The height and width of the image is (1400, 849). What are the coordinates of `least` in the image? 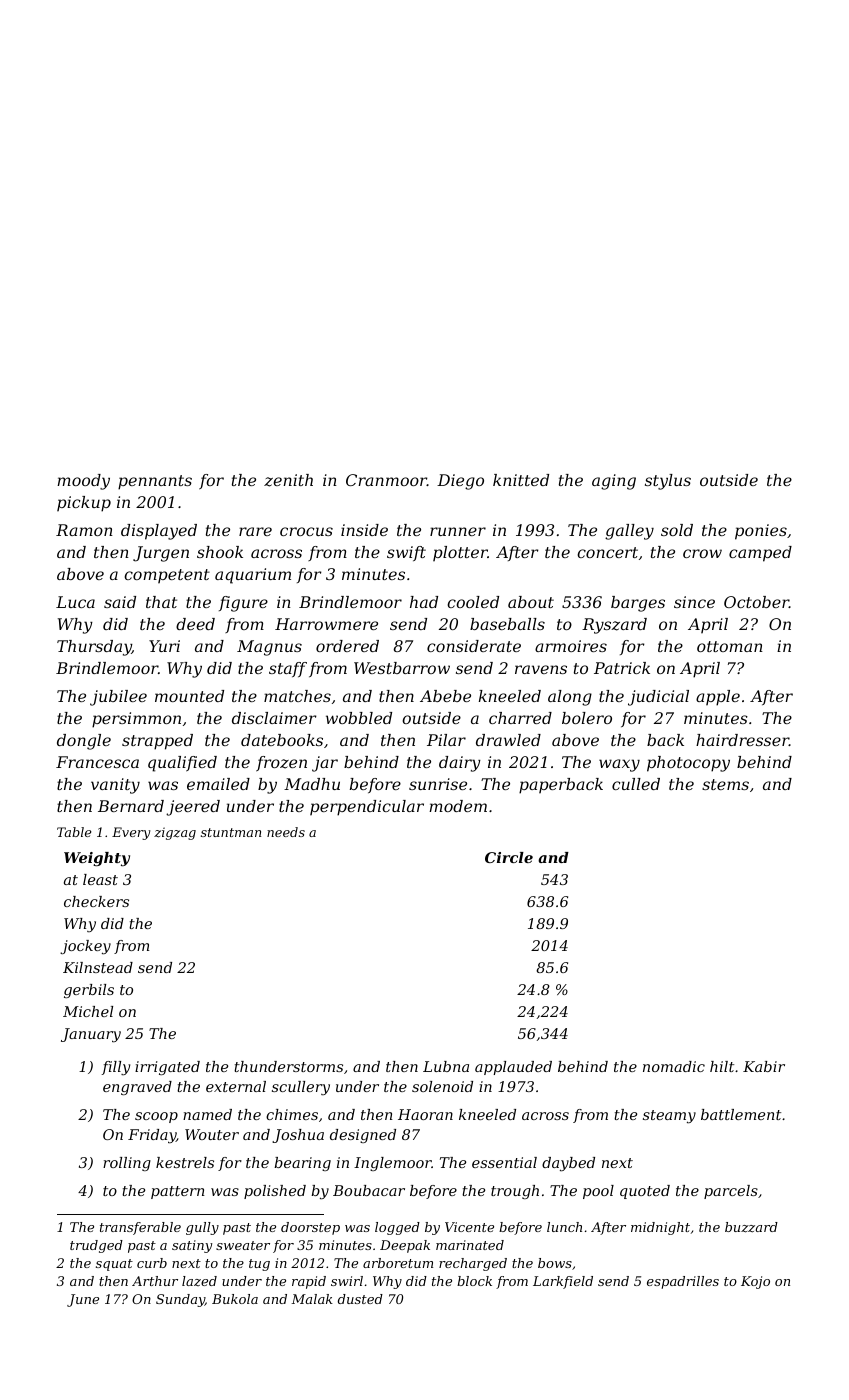 It's located at (100, 879).
